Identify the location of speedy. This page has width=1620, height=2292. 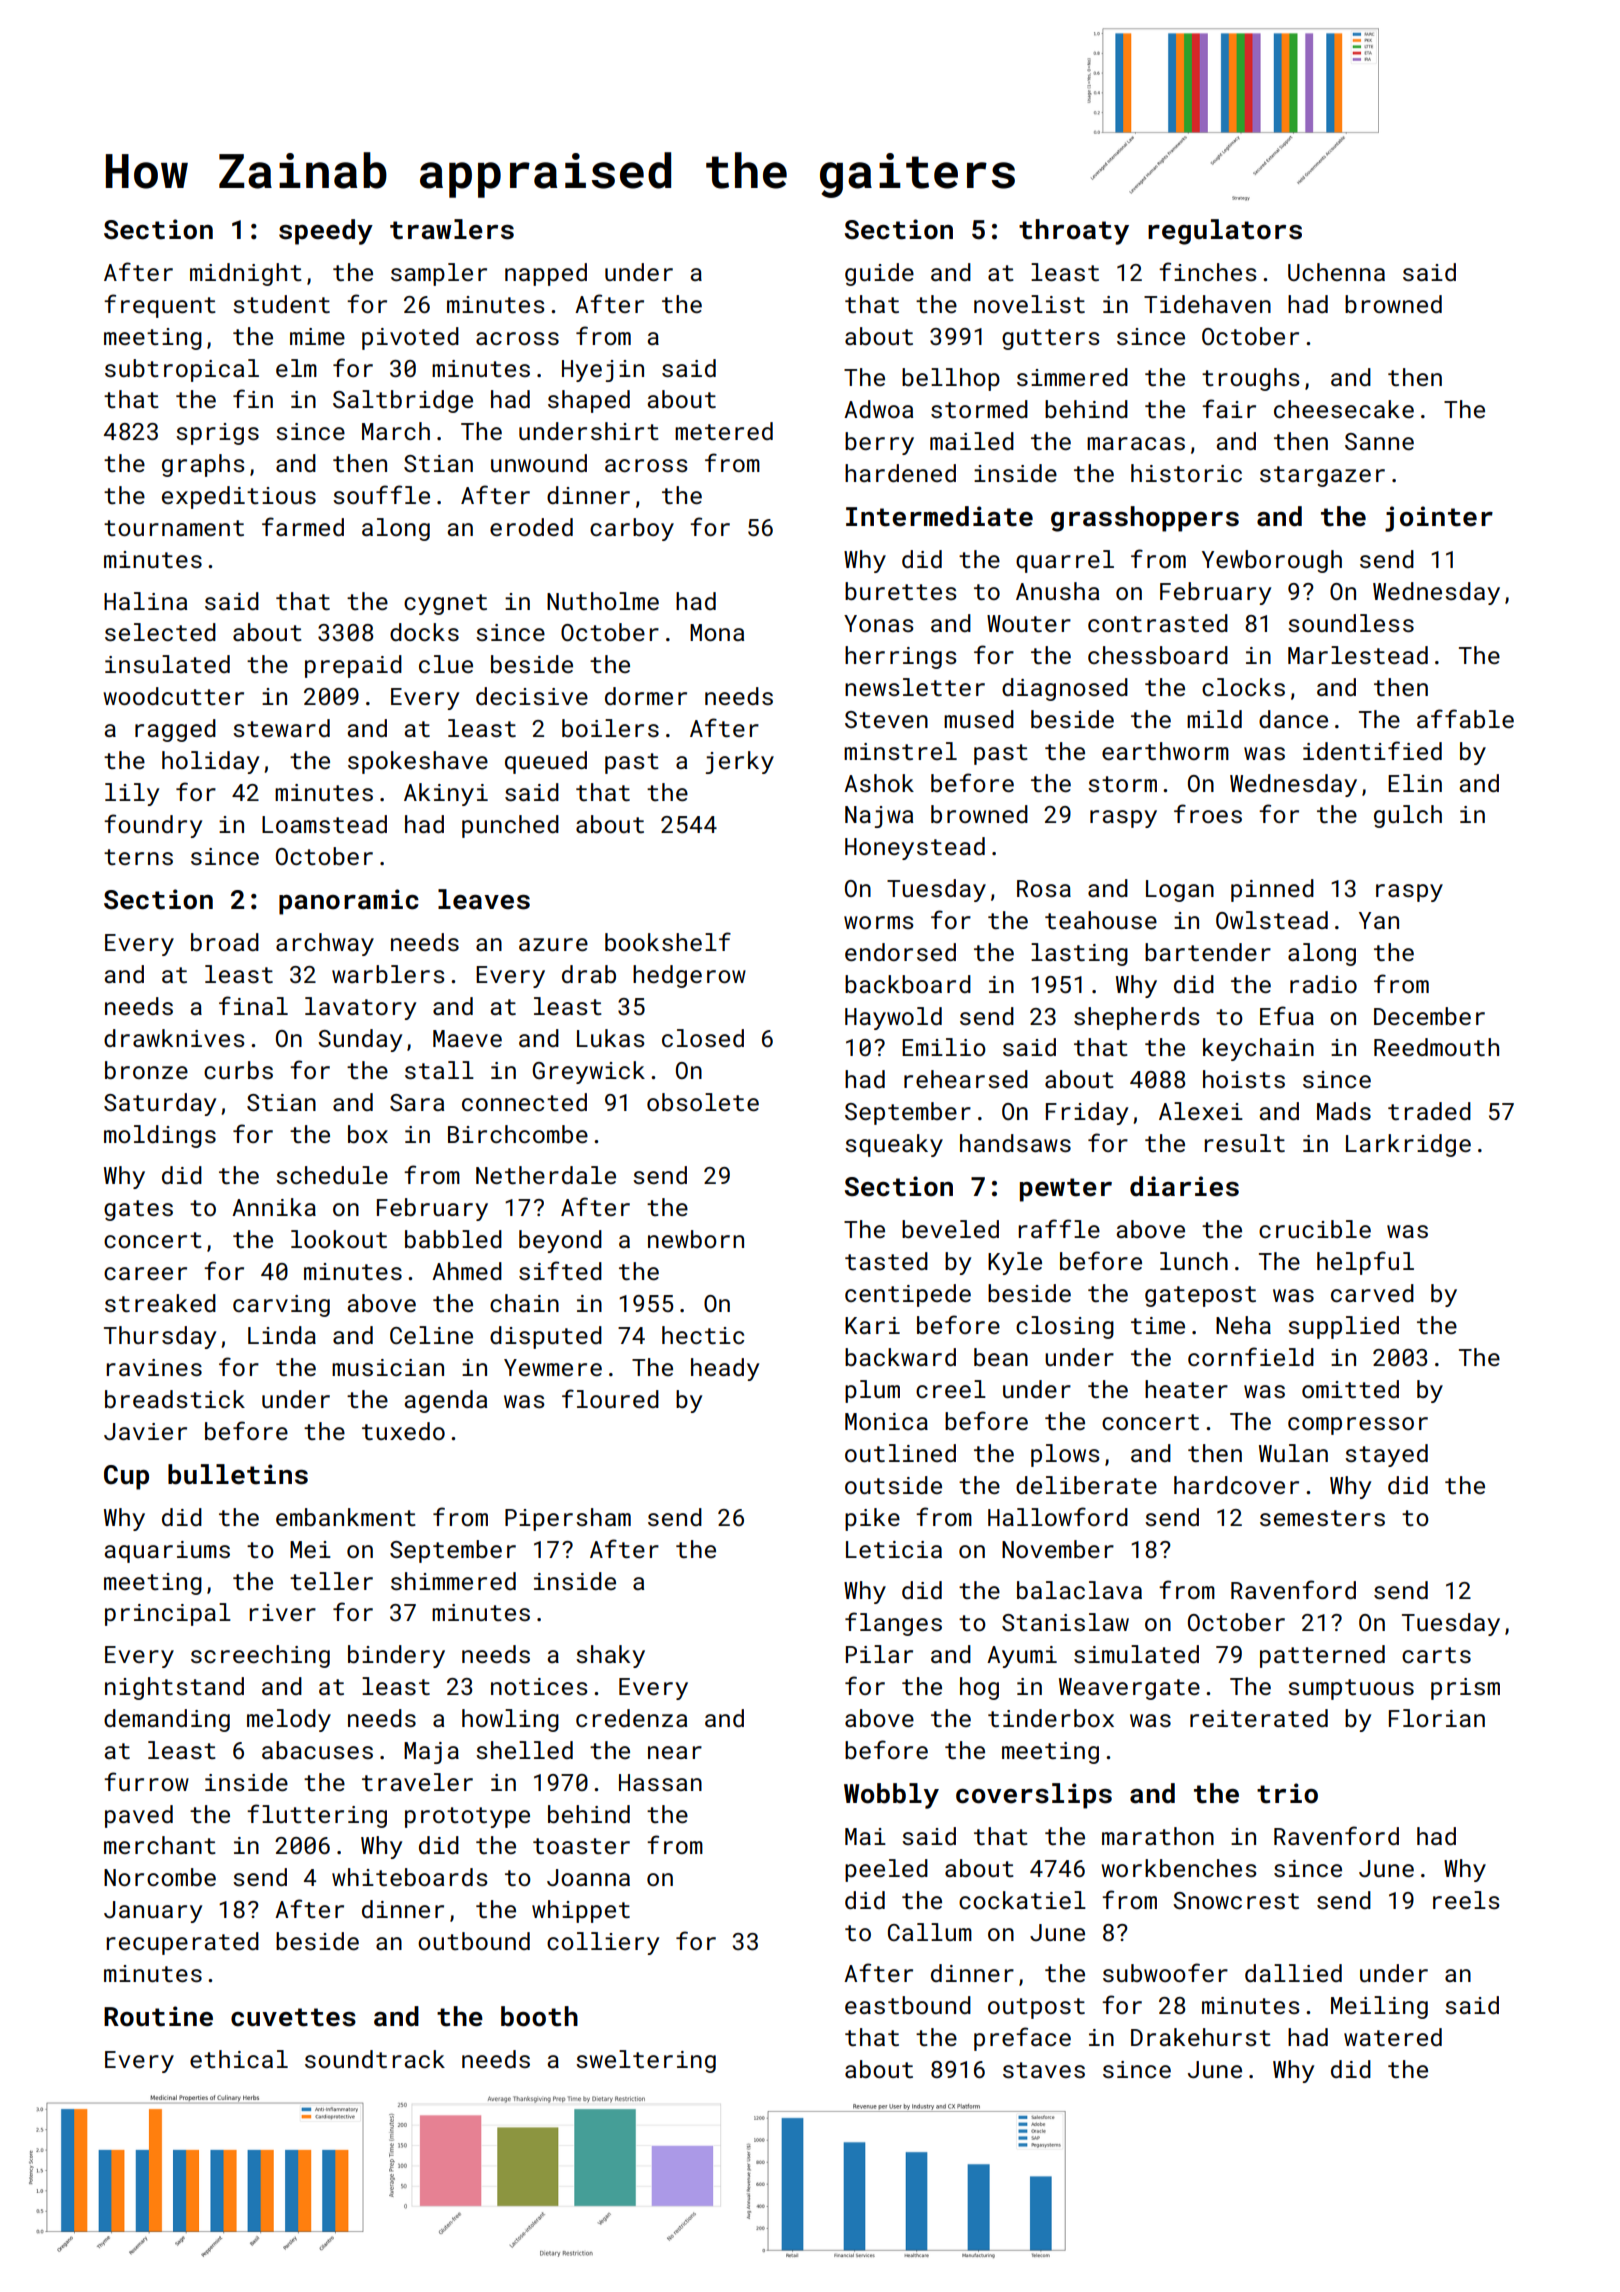
(326, 232).
